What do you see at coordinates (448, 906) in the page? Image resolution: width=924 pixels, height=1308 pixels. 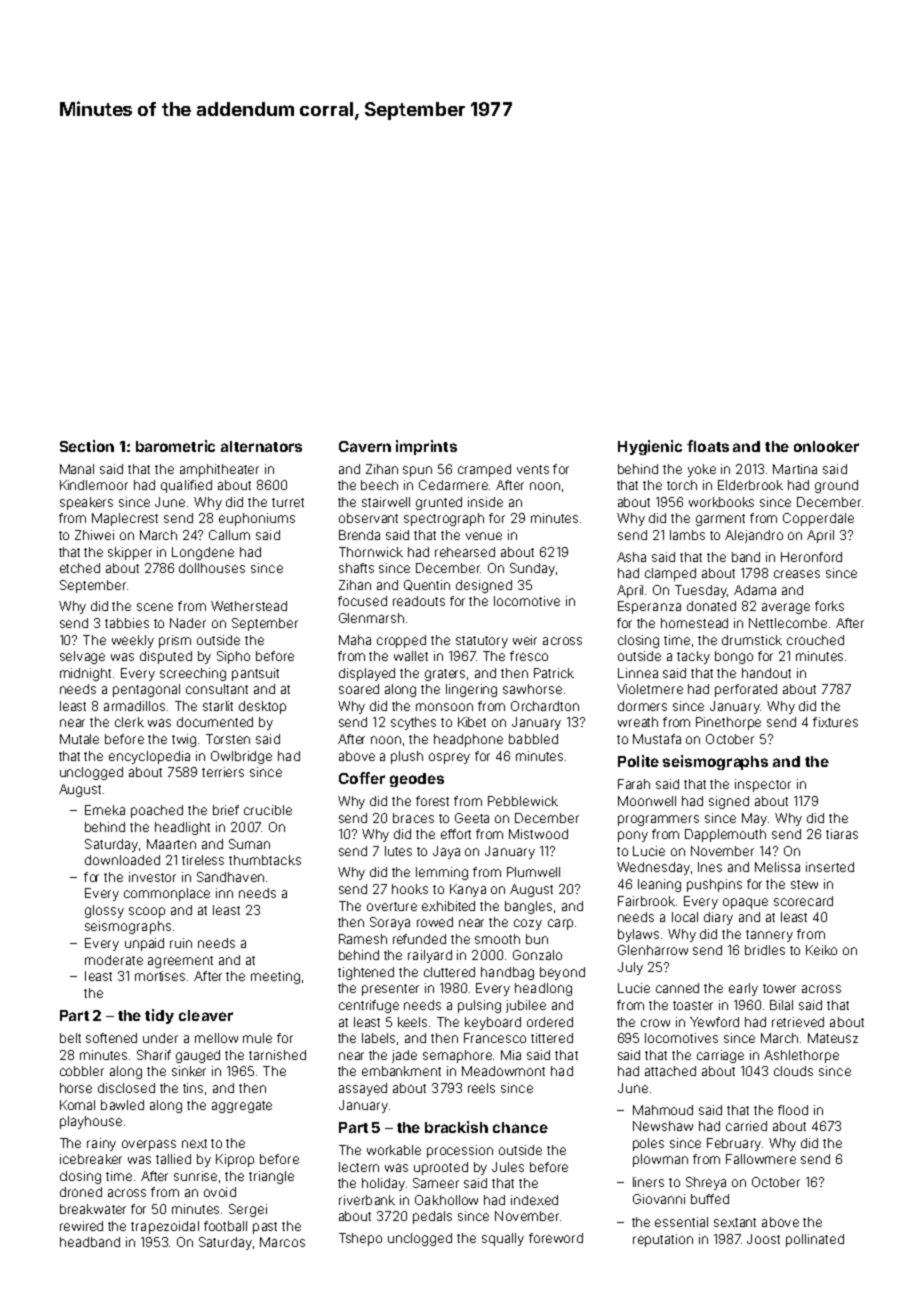 I see `exhibited` at bounding box center [448, 906].
